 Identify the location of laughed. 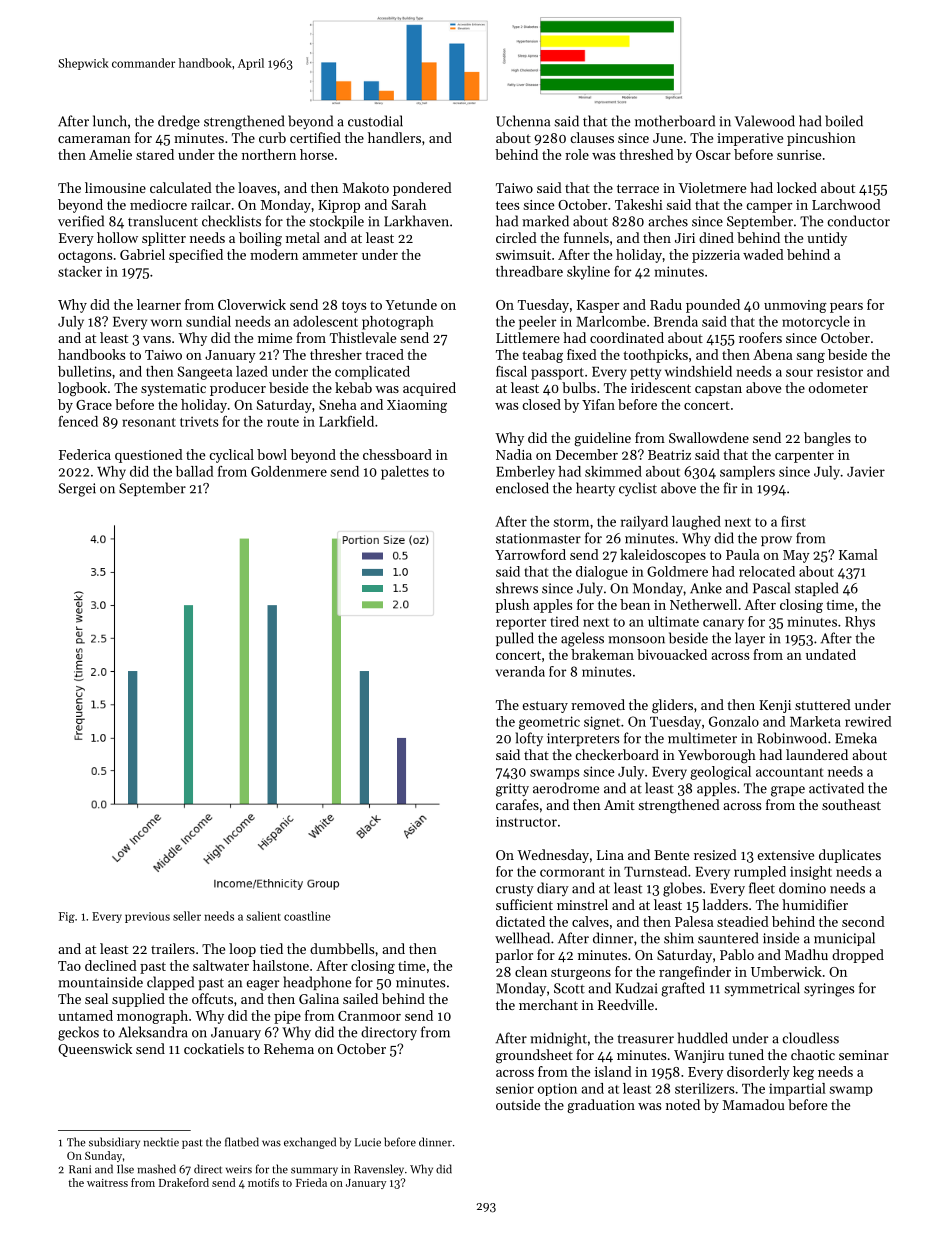
(696, 523).
